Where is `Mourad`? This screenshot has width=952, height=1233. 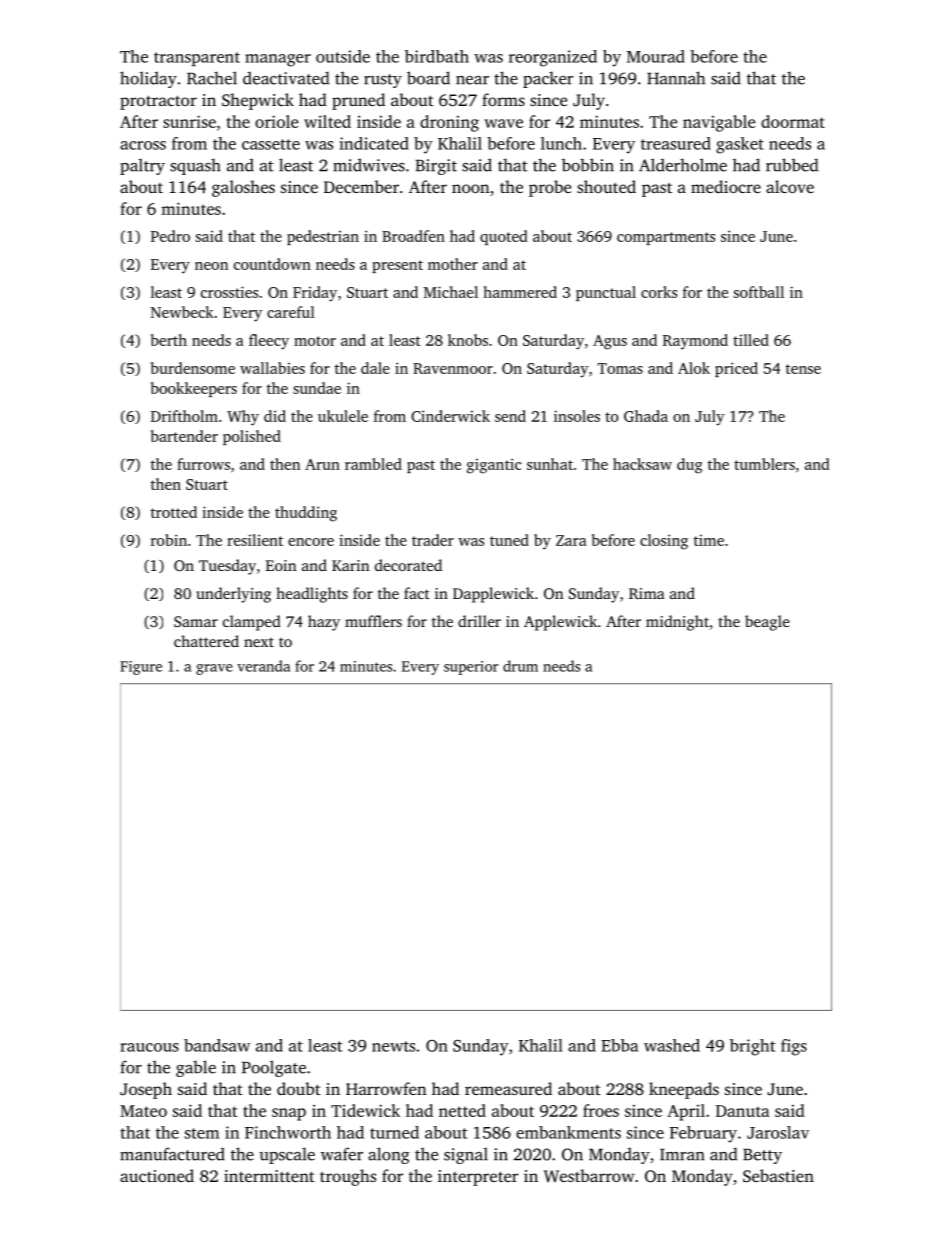 Mourad is located at coordinates (656, 56).
